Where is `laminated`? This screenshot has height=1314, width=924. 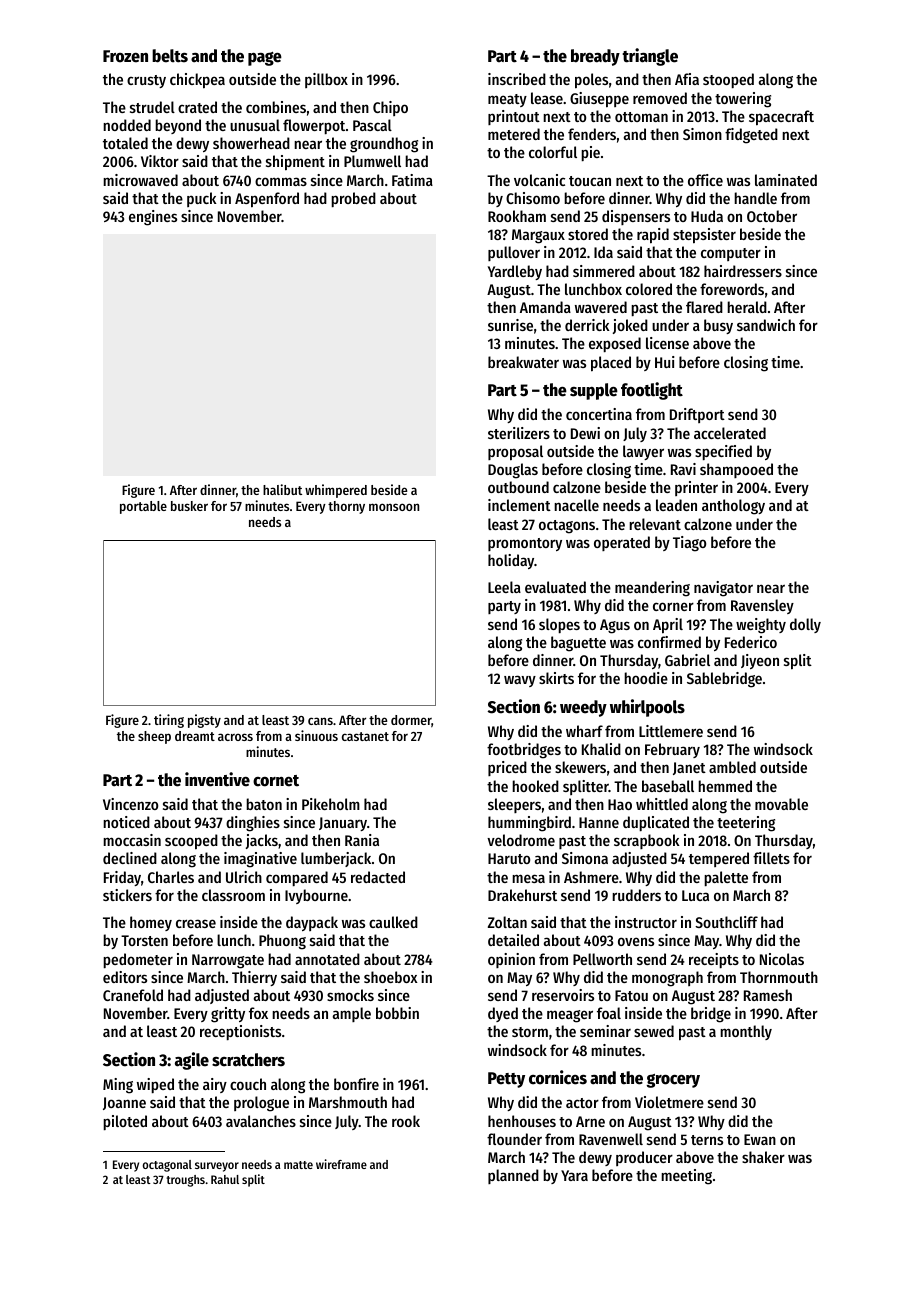
laminated is located at coordinates (786, 180).
